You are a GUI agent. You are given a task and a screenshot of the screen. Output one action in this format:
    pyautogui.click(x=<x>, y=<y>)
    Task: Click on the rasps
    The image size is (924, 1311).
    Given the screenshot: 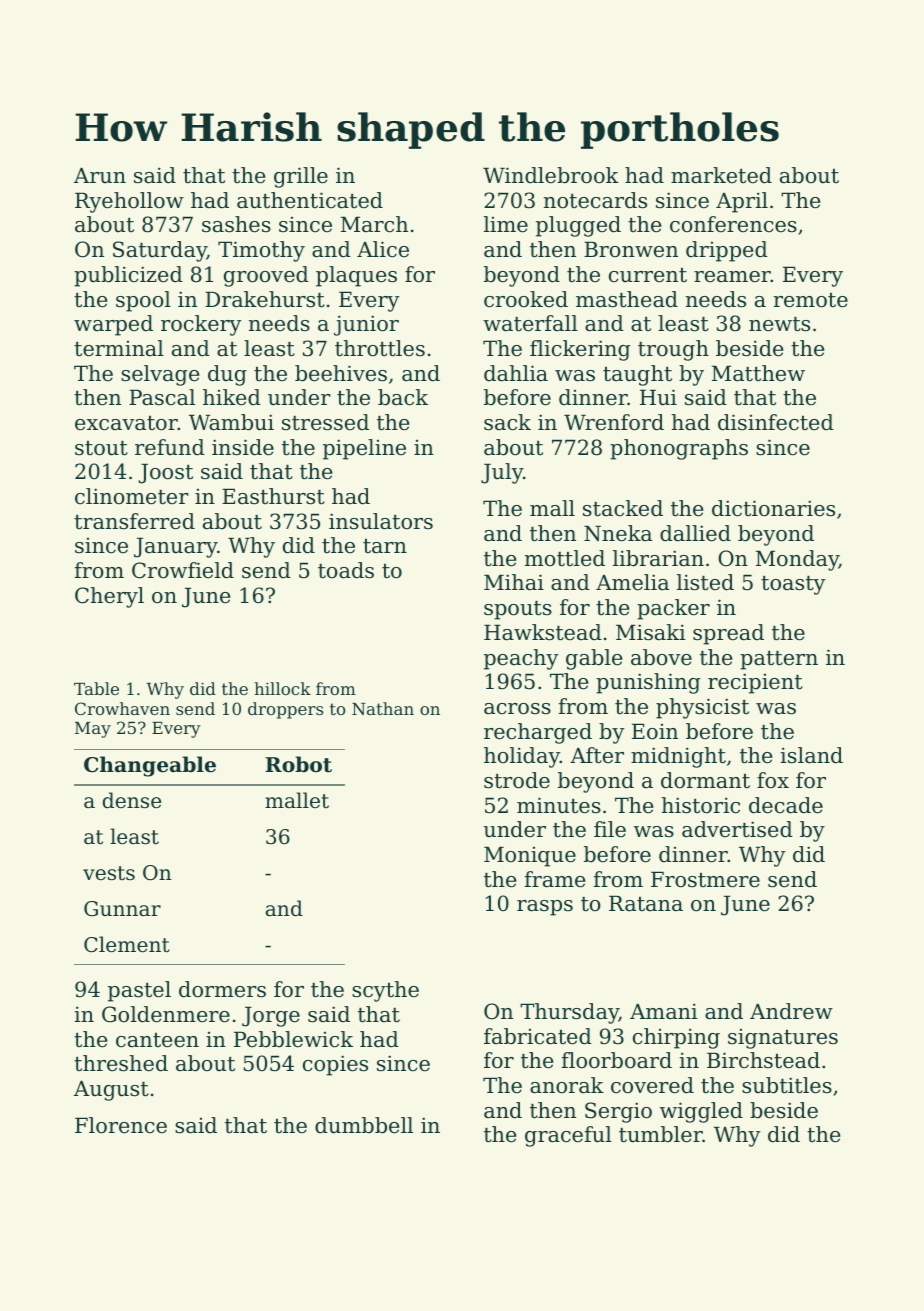 What is the action you would take?
    pyautogui.click(x=545, y=908)
